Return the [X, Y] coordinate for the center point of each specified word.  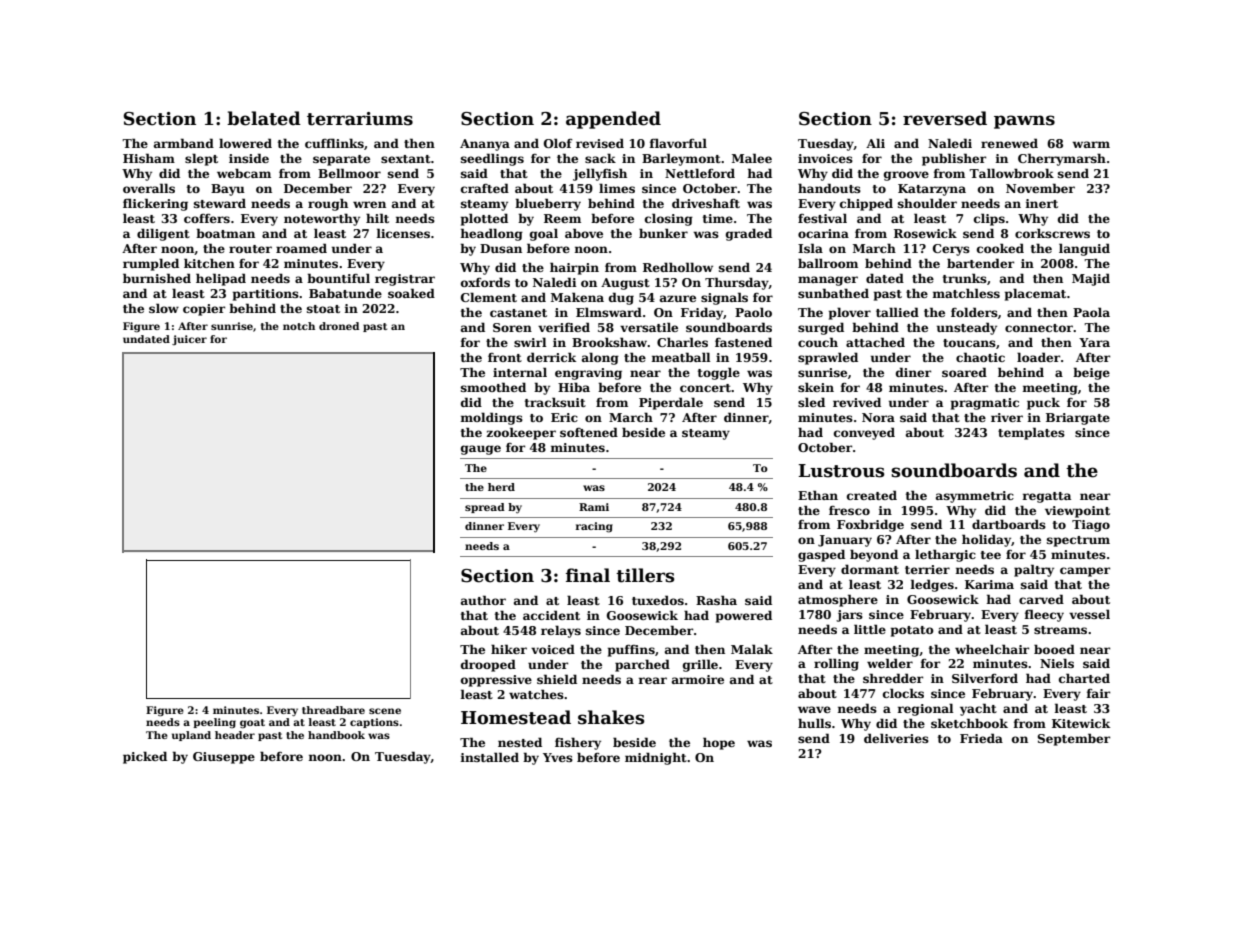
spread [485, 508]
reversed [945, 118]
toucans [969, 343]
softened [589, 432]
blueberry [548, 204]
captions [374, 723]
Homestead [516, 717]
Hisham [149, 158]
